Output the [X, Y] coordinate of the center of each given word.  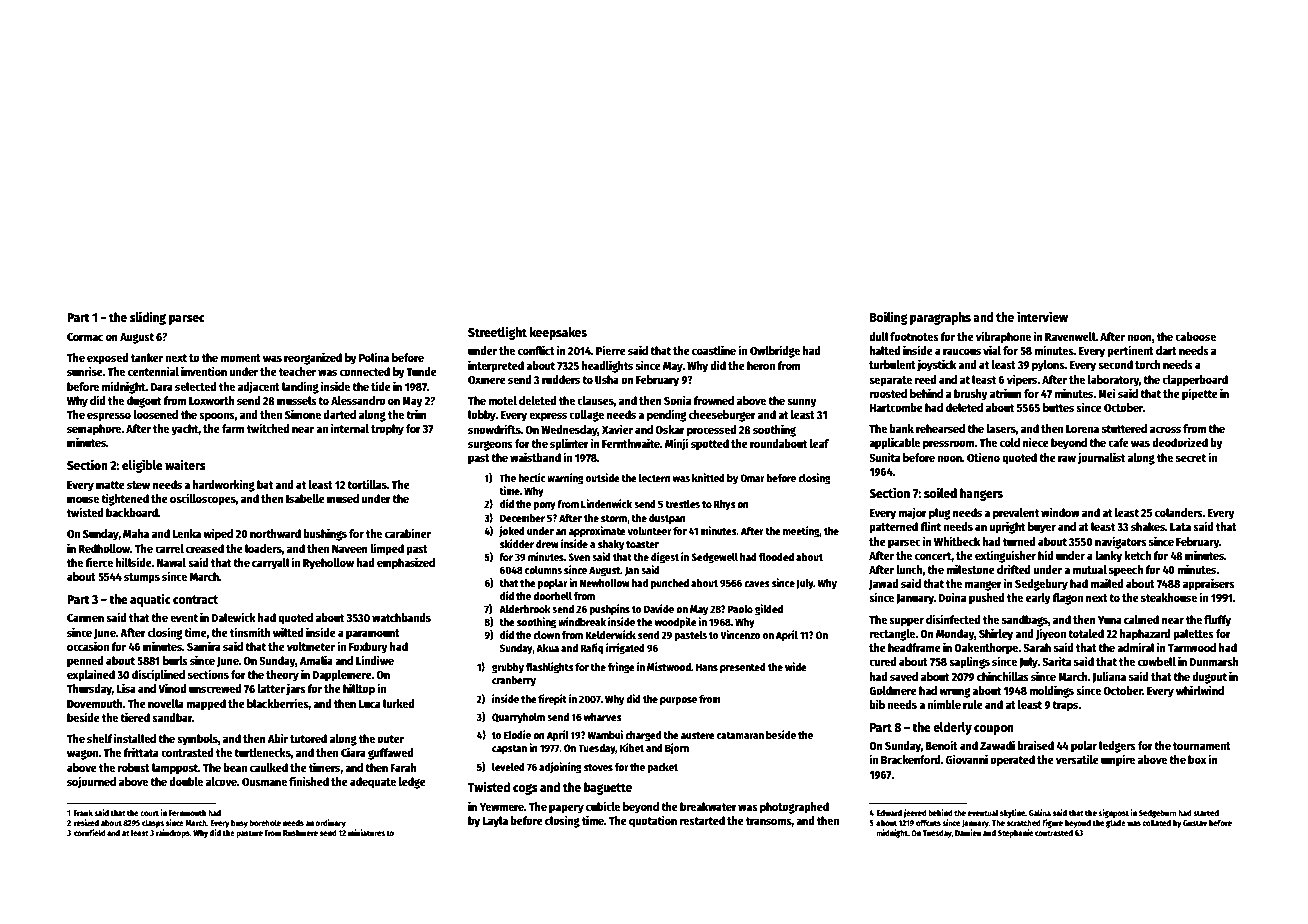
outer [390, 739]
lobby [482, 416]
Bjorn [677, 748]
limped [387, 549]
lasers [1001, 428]
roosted [888, 393]
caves [757, 584]
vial [992, 350]
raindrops [173, 833]
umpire [1118, 760]
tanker [147, 357]
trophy [387, 430]
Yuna [1110, 620]
